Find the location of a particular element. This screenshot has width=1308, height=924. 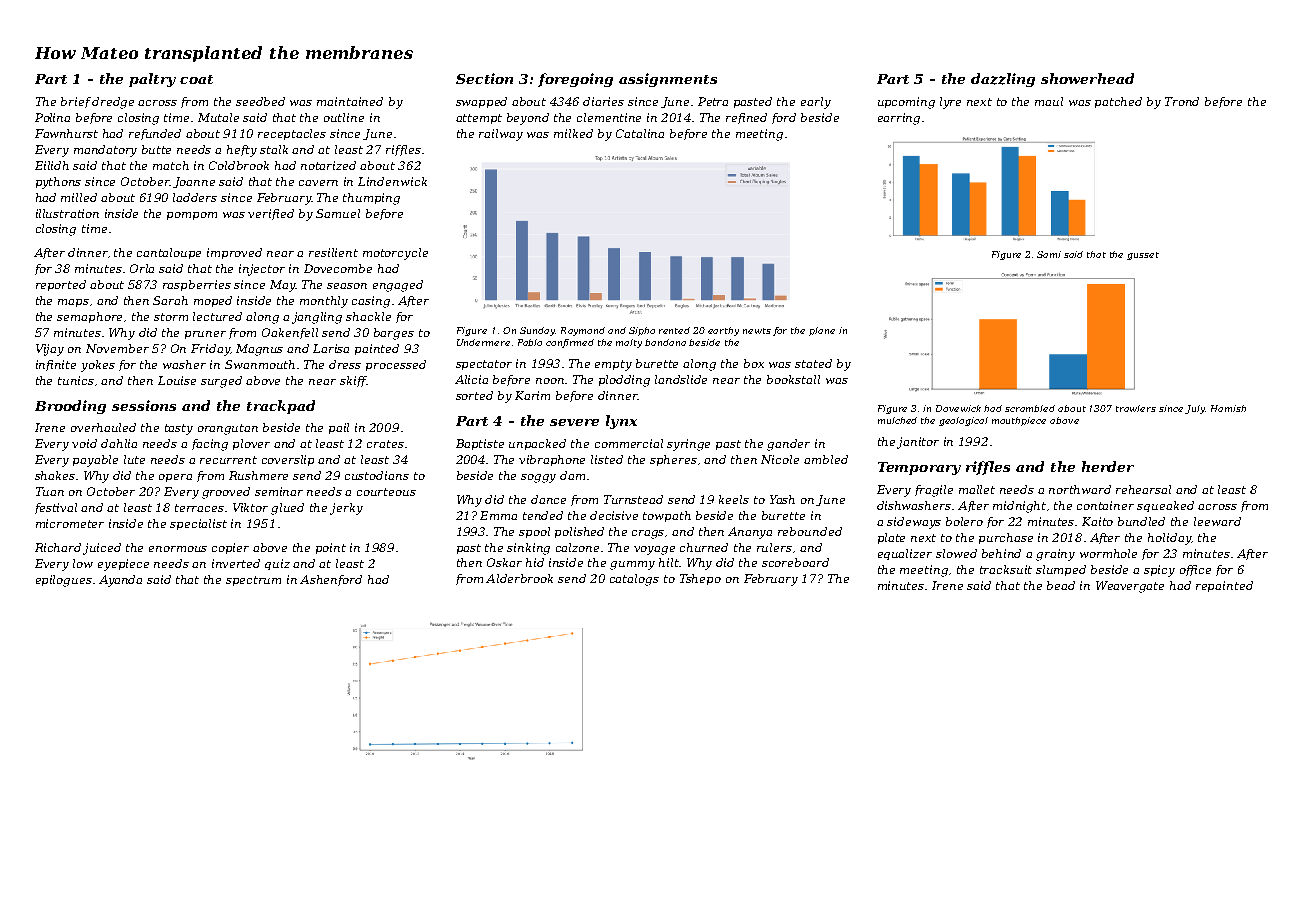

trawlers is located at coordinates (1136, 408).
